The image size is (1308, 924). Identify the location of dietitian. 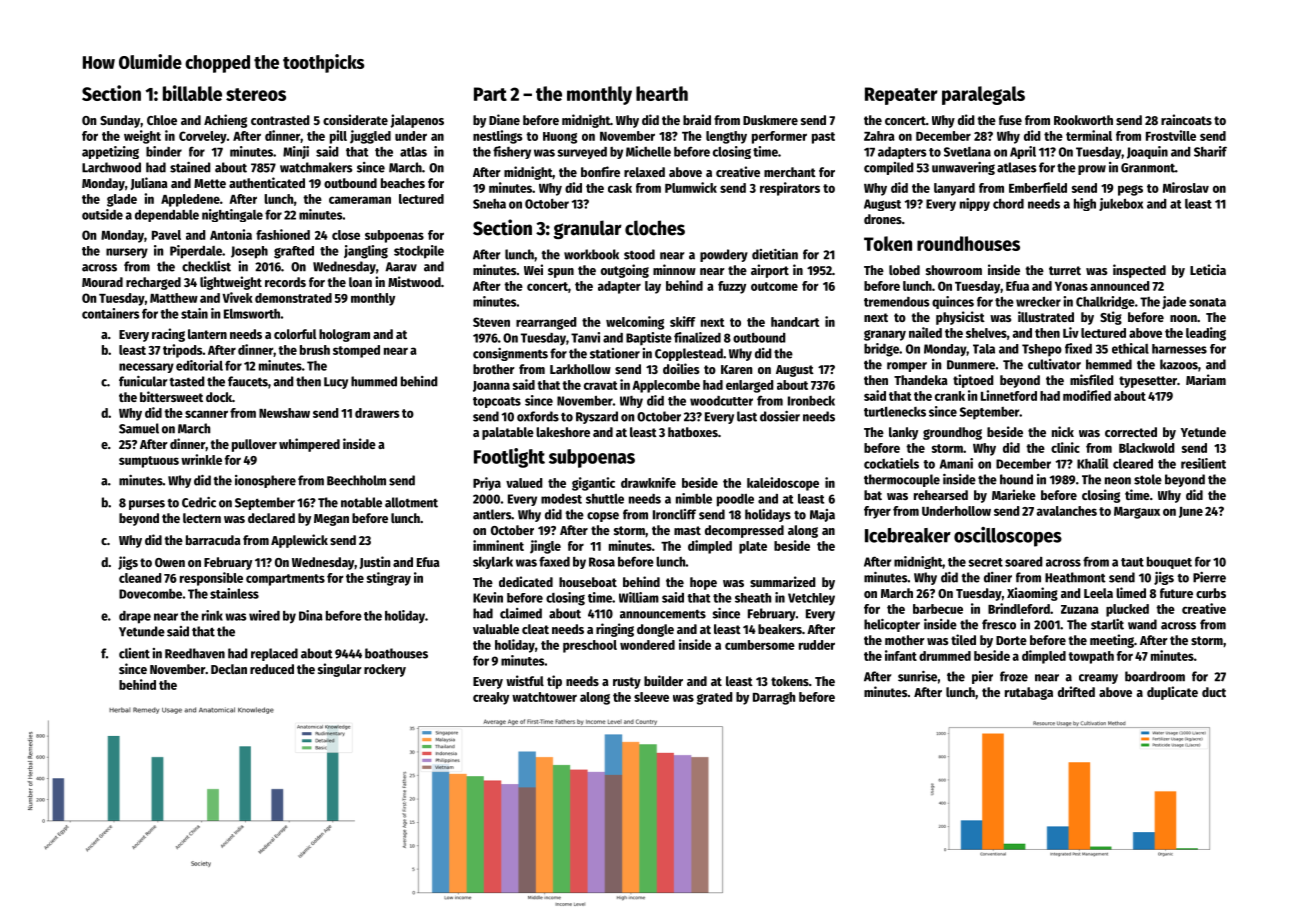
(775, 254).
